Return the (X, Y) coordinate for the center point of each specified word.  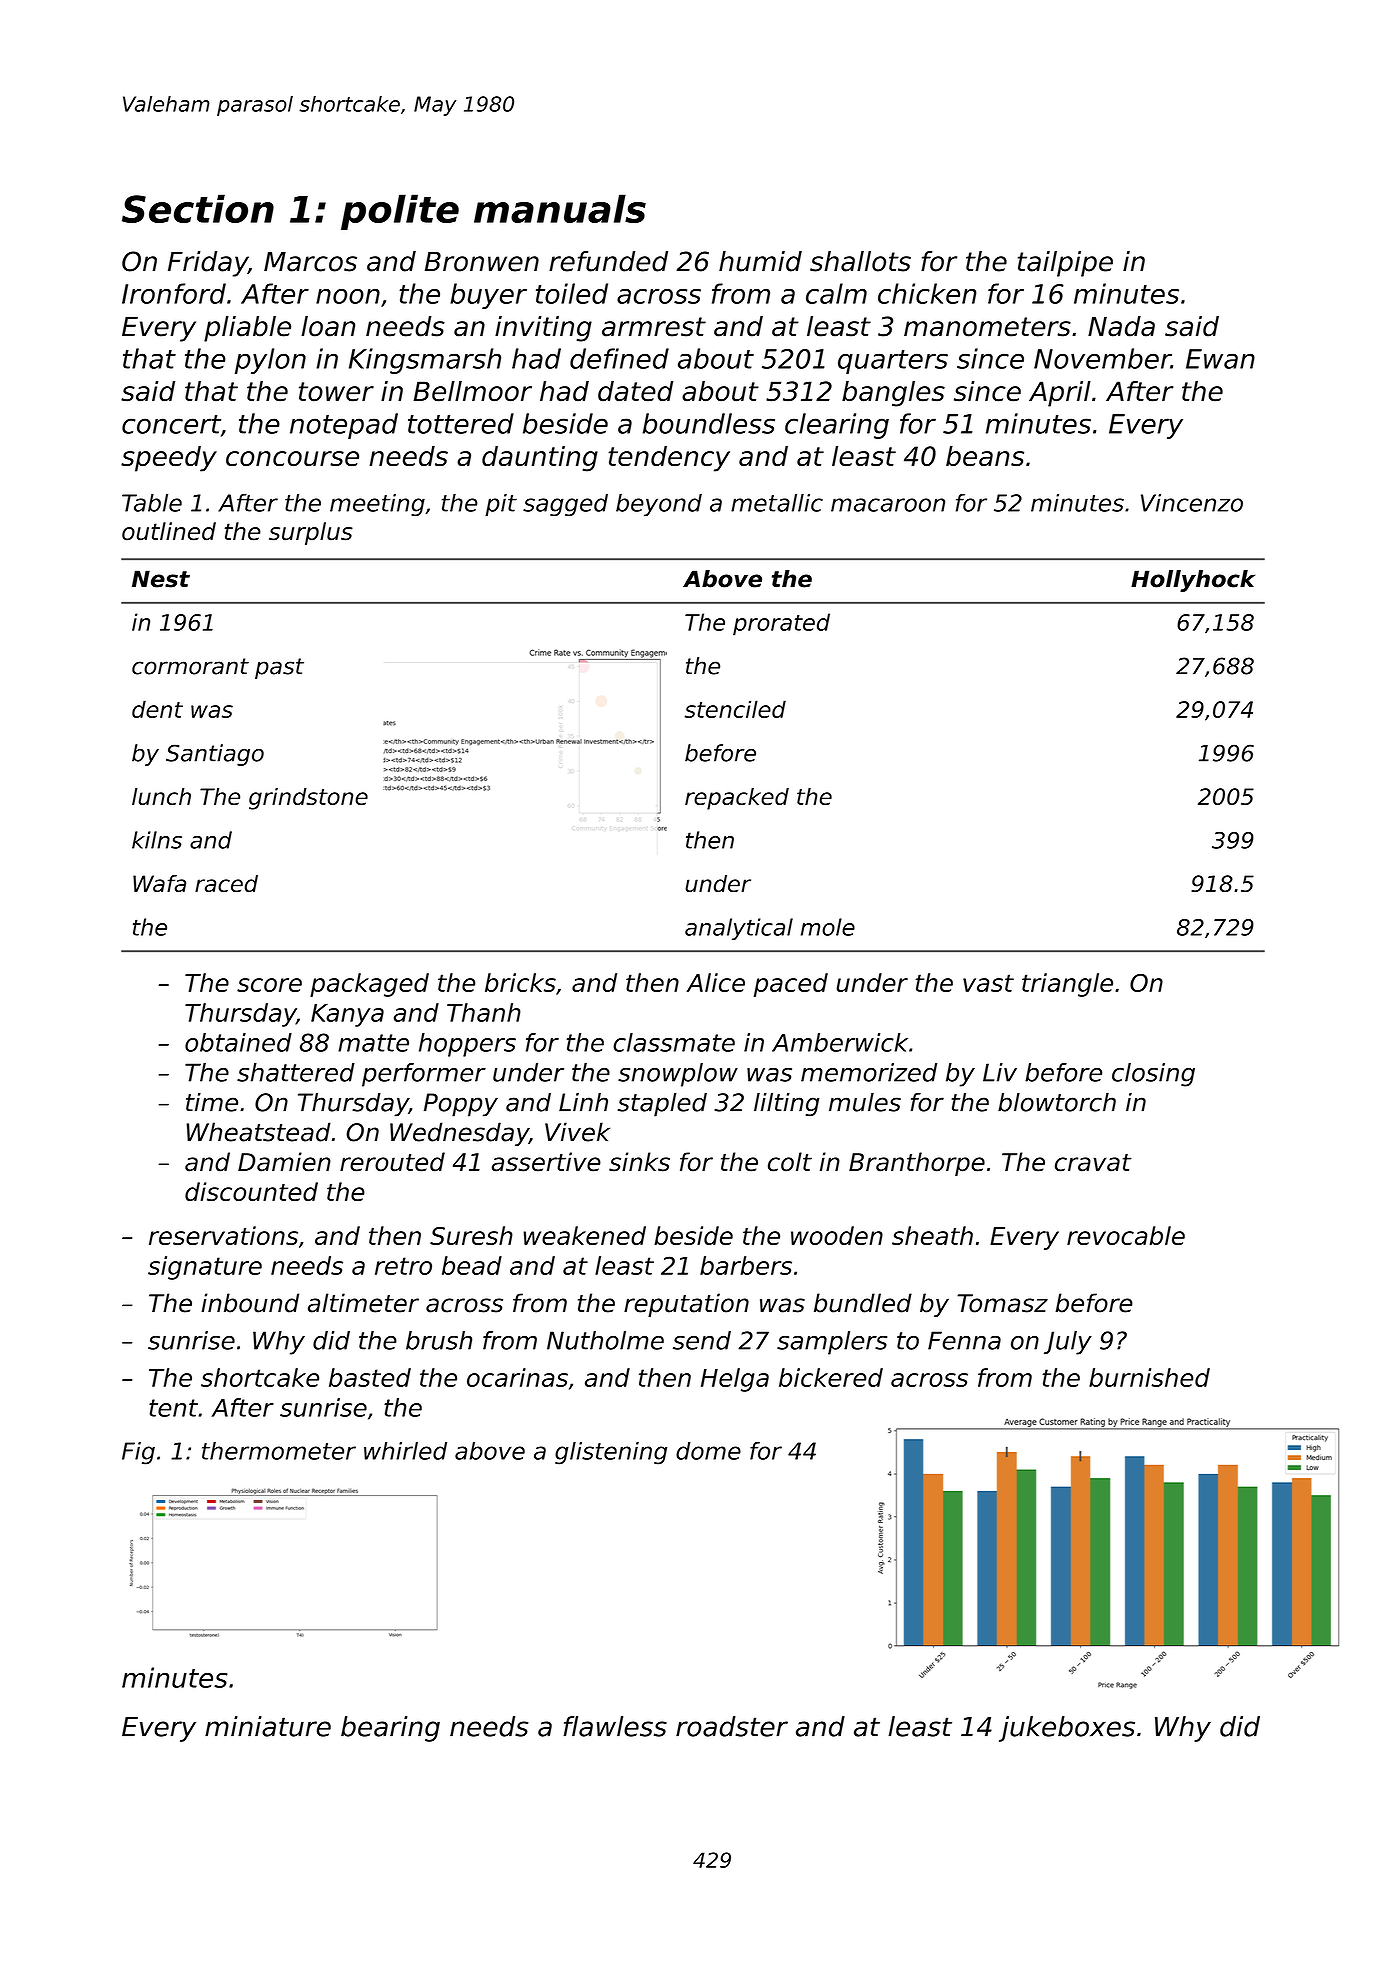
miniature (268, 1726)
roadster (732, 1726)
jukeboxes (1067, 1729)
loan (328, 326)
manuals (560, 208)
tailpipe (1065, 264)
